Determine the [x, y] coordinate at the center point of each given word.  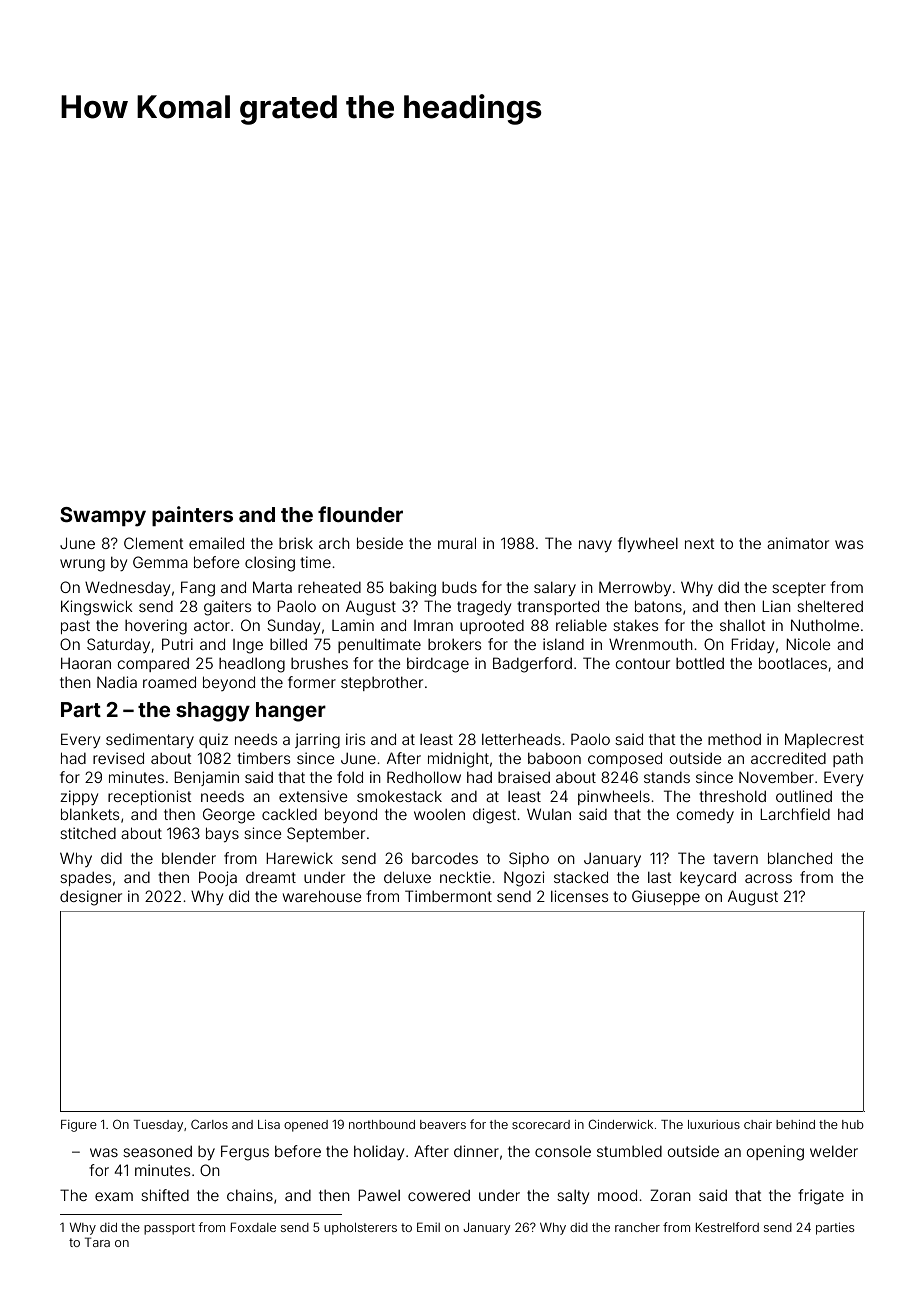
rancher [637, 1227]
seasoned [157, 1151]
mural [457, 543]
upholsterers [360, 1229]
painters [192, 516]
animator [798, 543]
